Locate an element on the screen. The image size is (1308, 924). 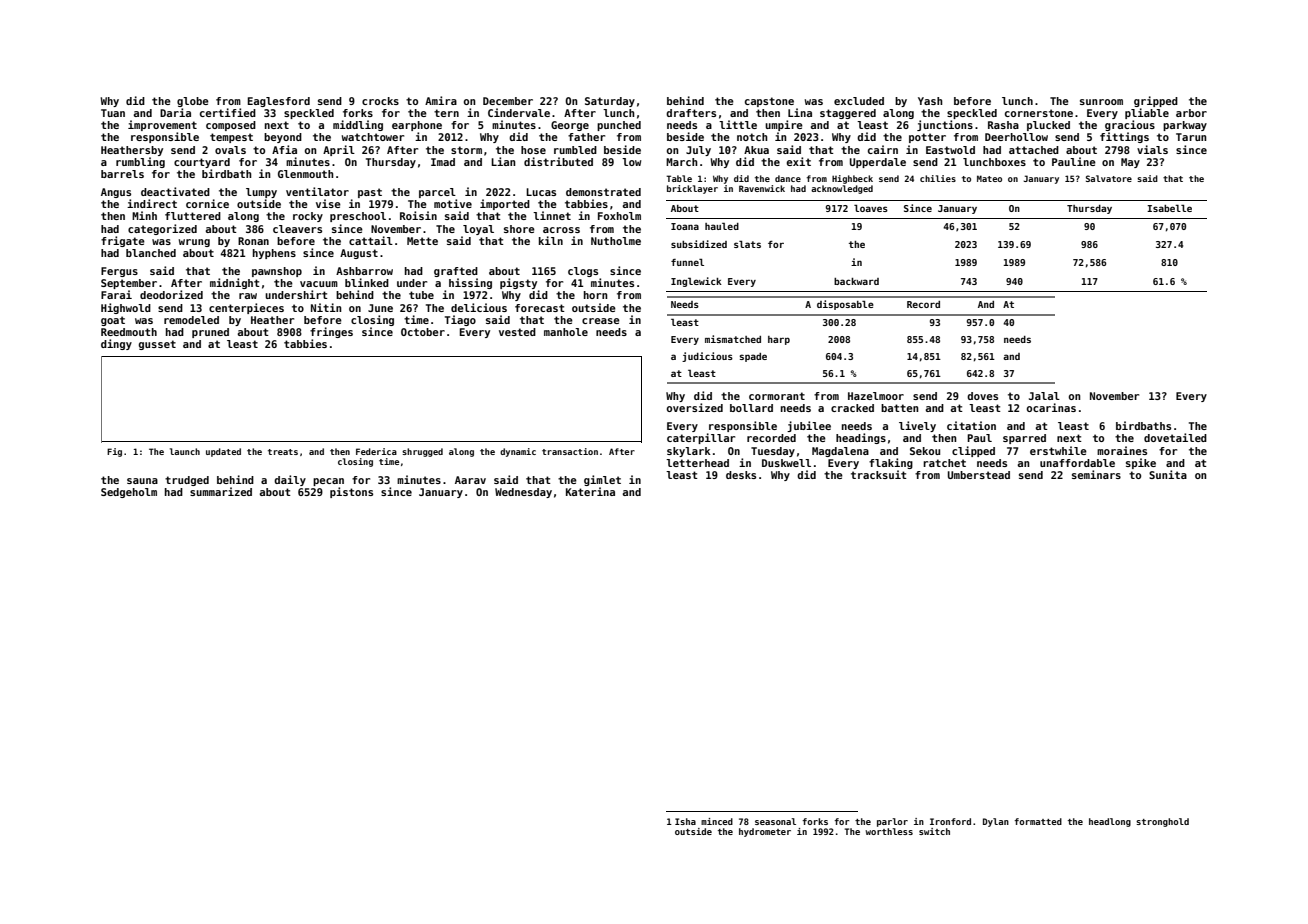
Katerina is located at coordinates (590, 491).
